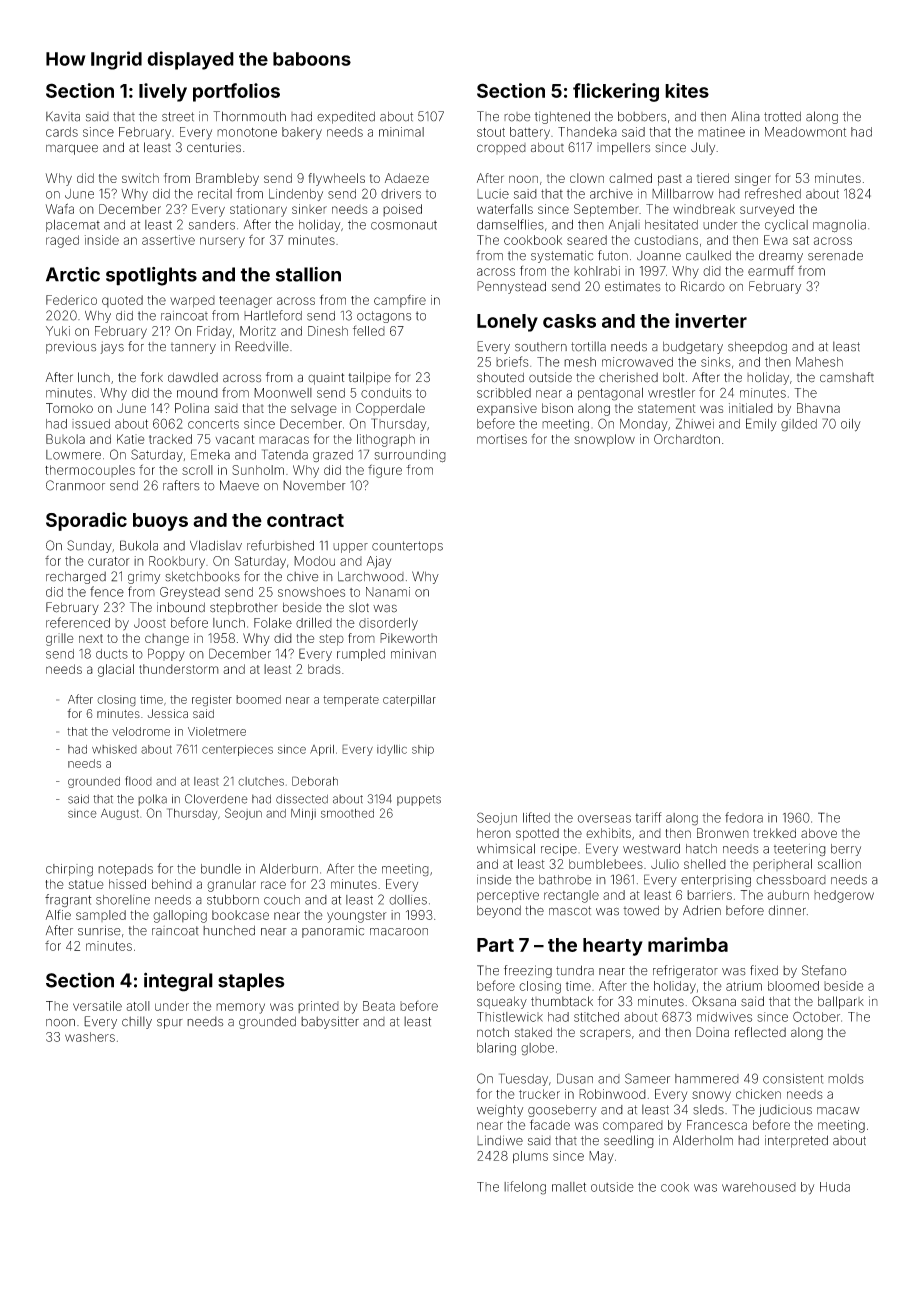  Describe the element at coordinates (759, 1187) in the screenshot. I see `warehoused` at that location.
